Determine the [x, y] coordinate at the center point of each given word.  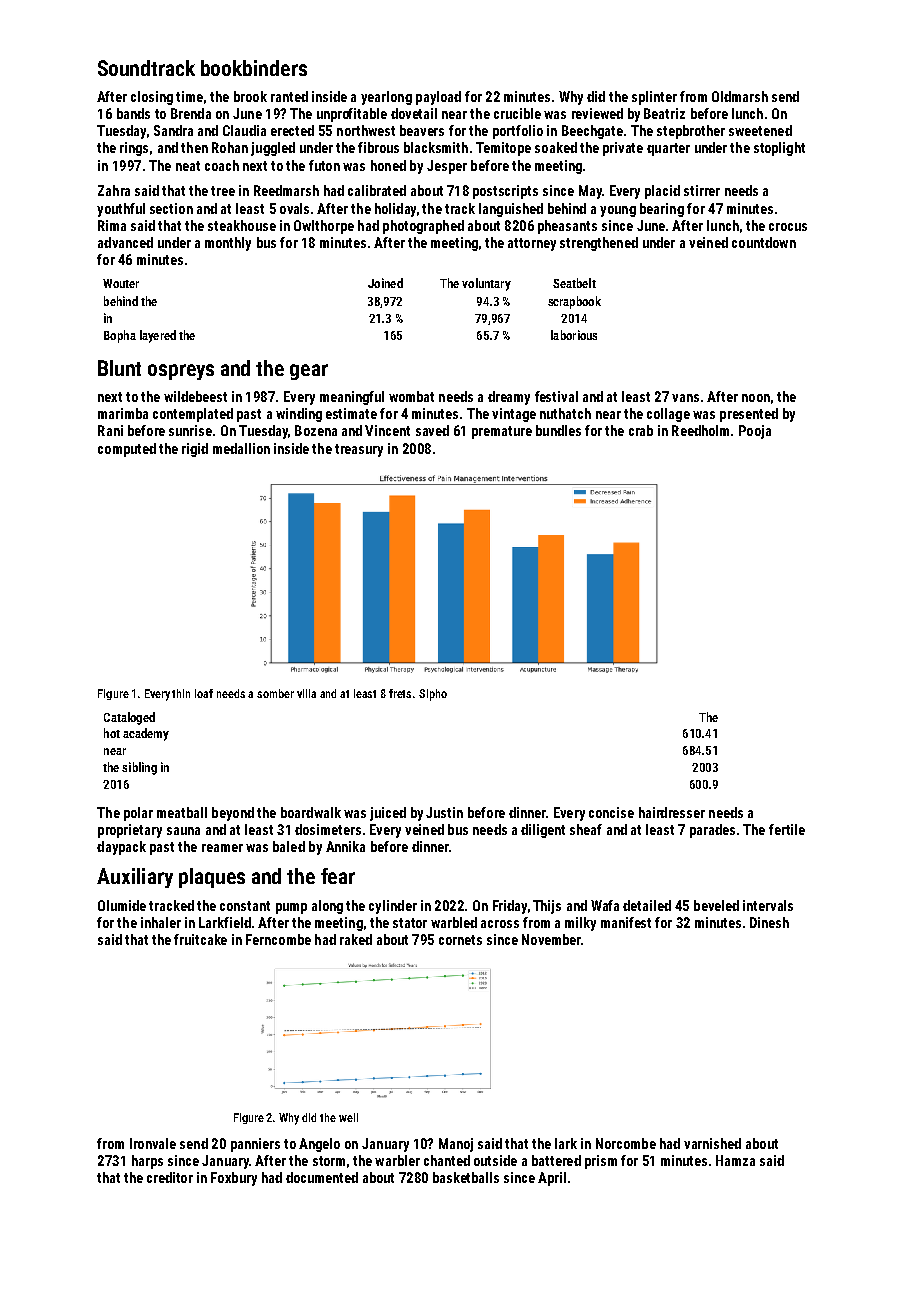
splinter [654, 98]
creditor [170, 1177]
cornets [460, 940]
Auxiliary [135, 878]
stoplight [779, 149]
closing [152, 98]
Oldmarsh [740, 96]
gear [309, 372]
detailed [647, 905]
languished [511, 210]
